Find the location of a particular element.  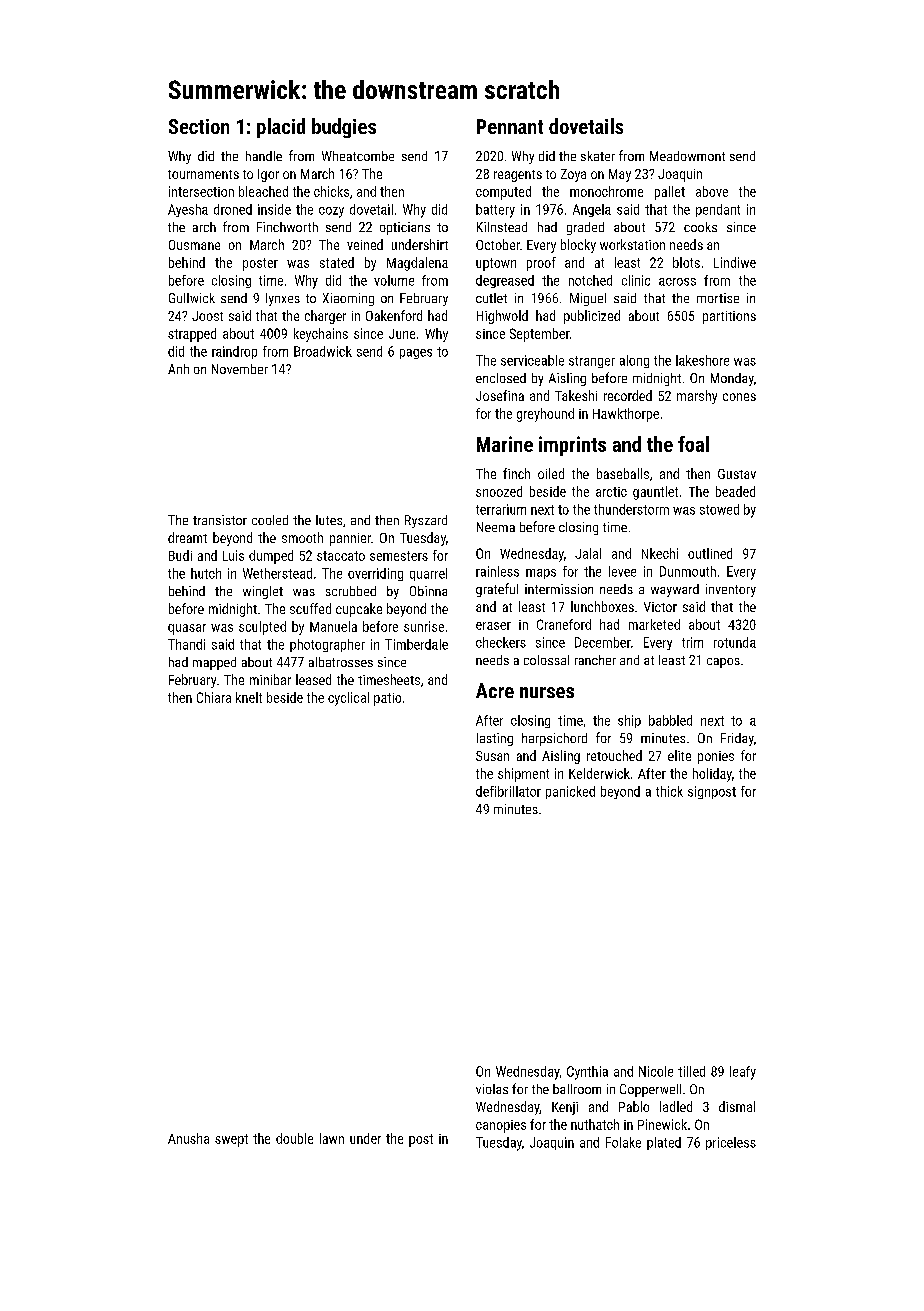

Acre is located at coordinates (495, 690).
